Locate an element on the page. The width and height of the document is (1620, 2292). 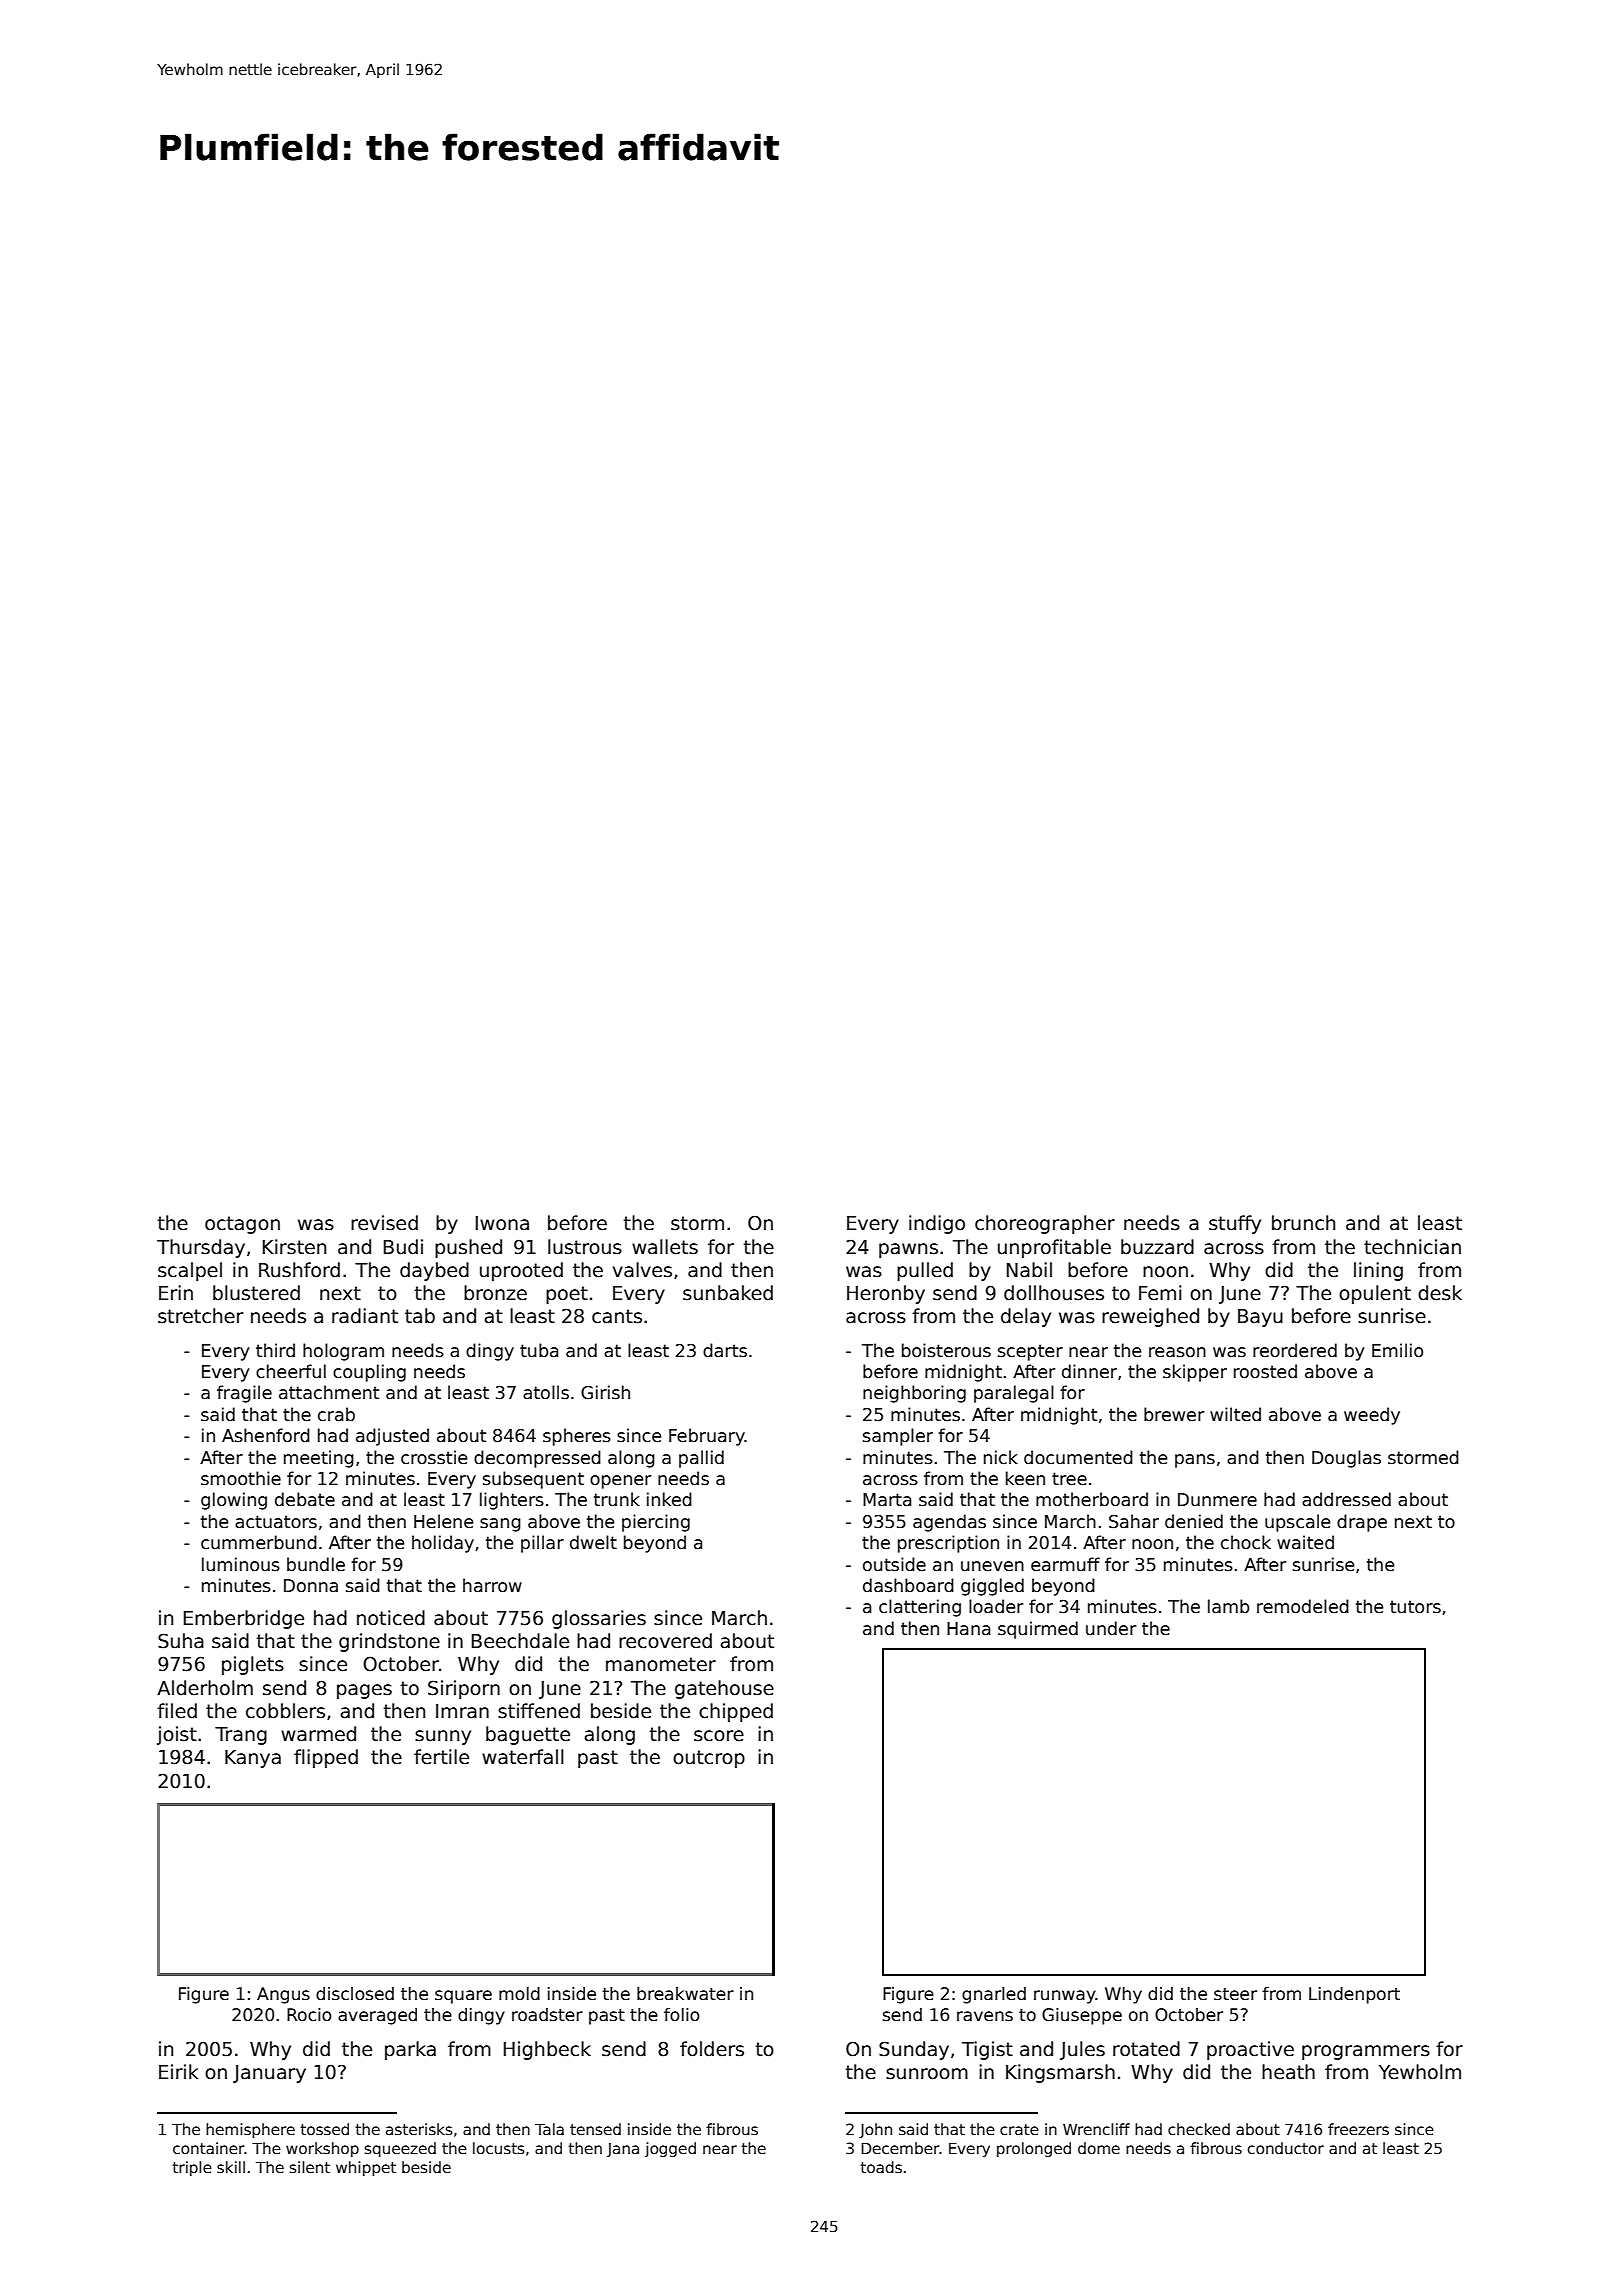
denied is located at coordinates (1194, 1521).
